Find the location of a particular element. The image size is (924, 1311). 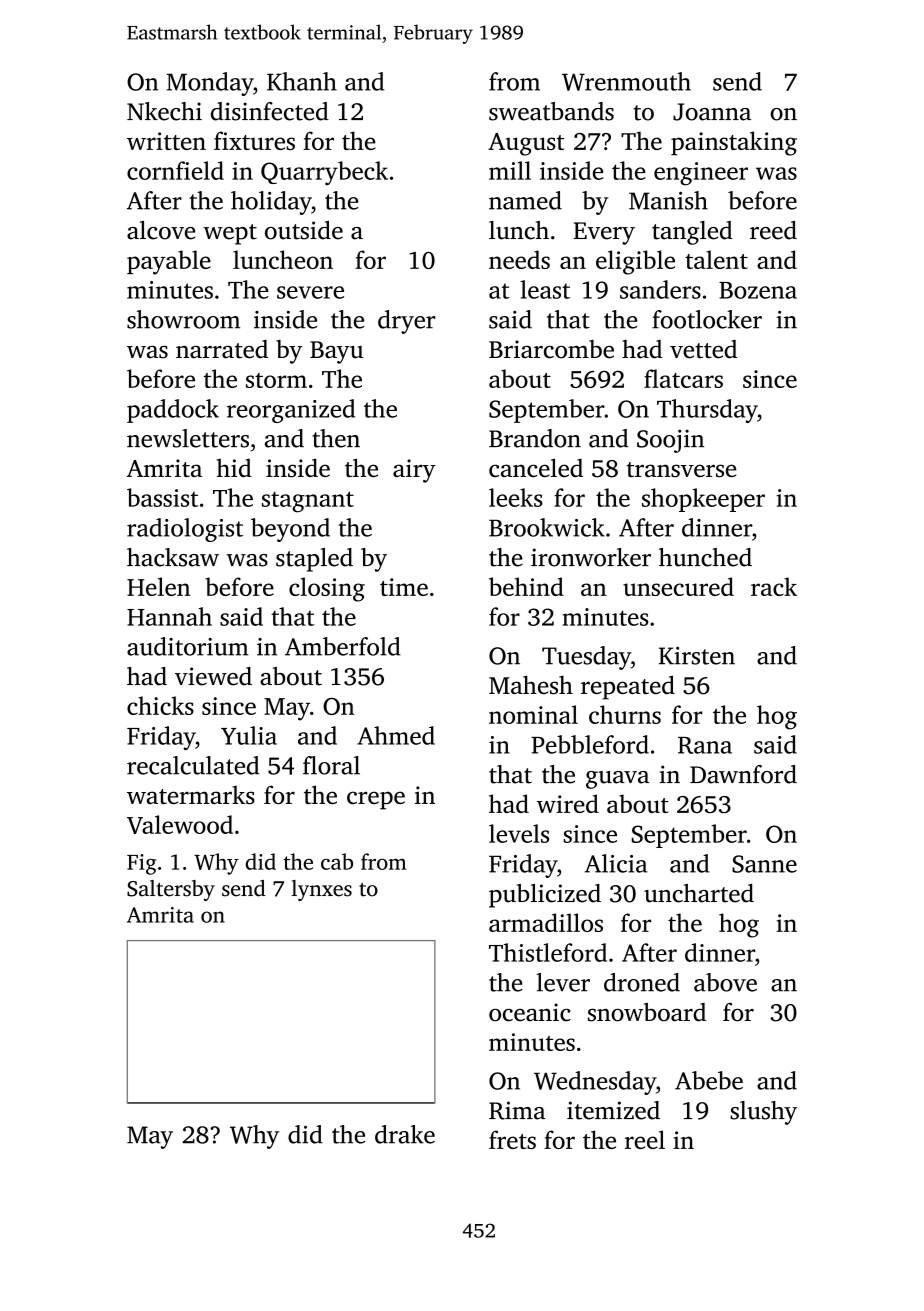

Joanna is located at coordinates (712, 112).
